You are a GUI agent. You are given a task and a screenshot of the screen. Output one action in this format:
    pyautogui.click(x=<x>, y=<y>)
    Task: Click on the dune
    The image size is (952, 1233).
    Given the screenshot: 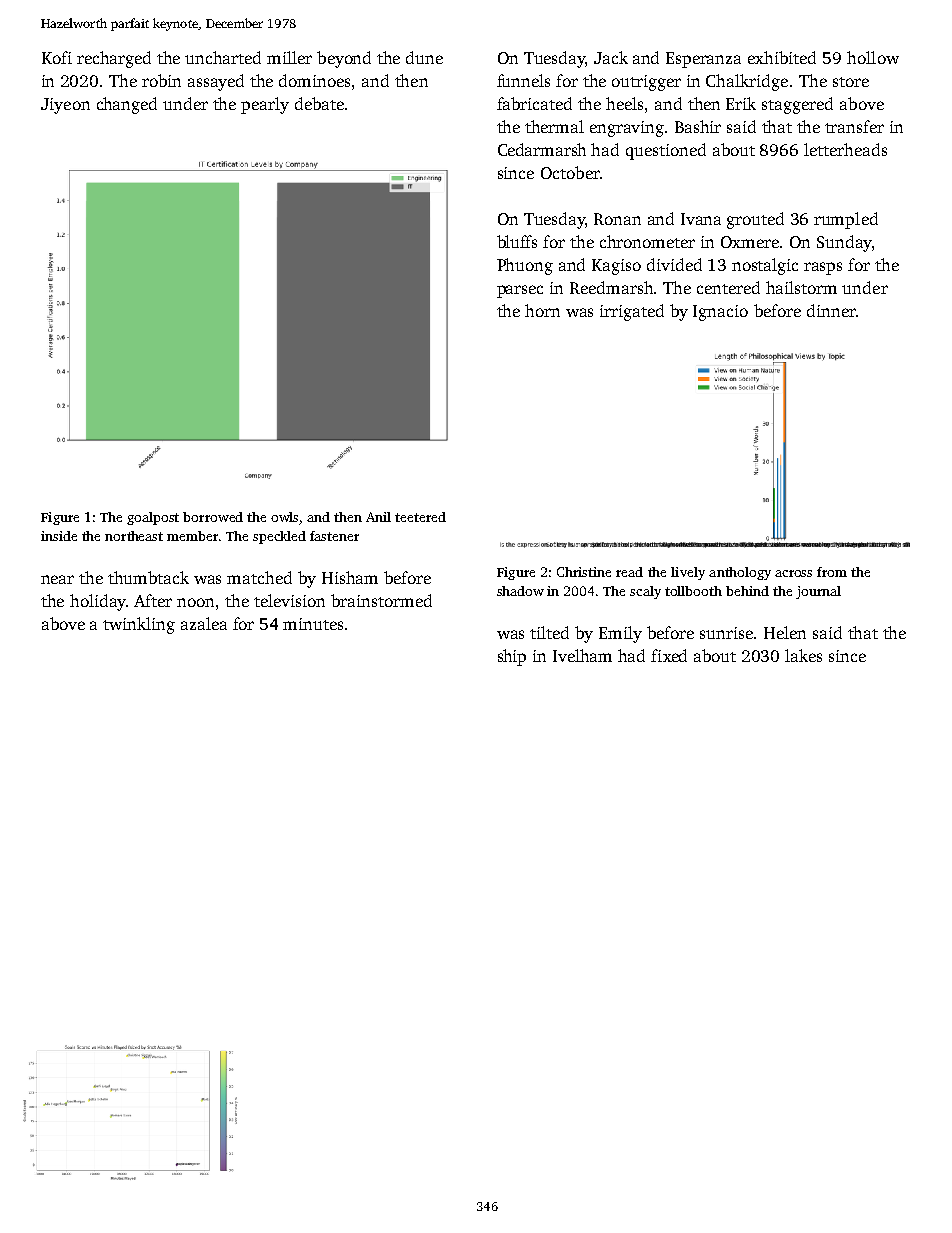 What is the action you would take?
    pyautogui.click(x=424, y=57)
